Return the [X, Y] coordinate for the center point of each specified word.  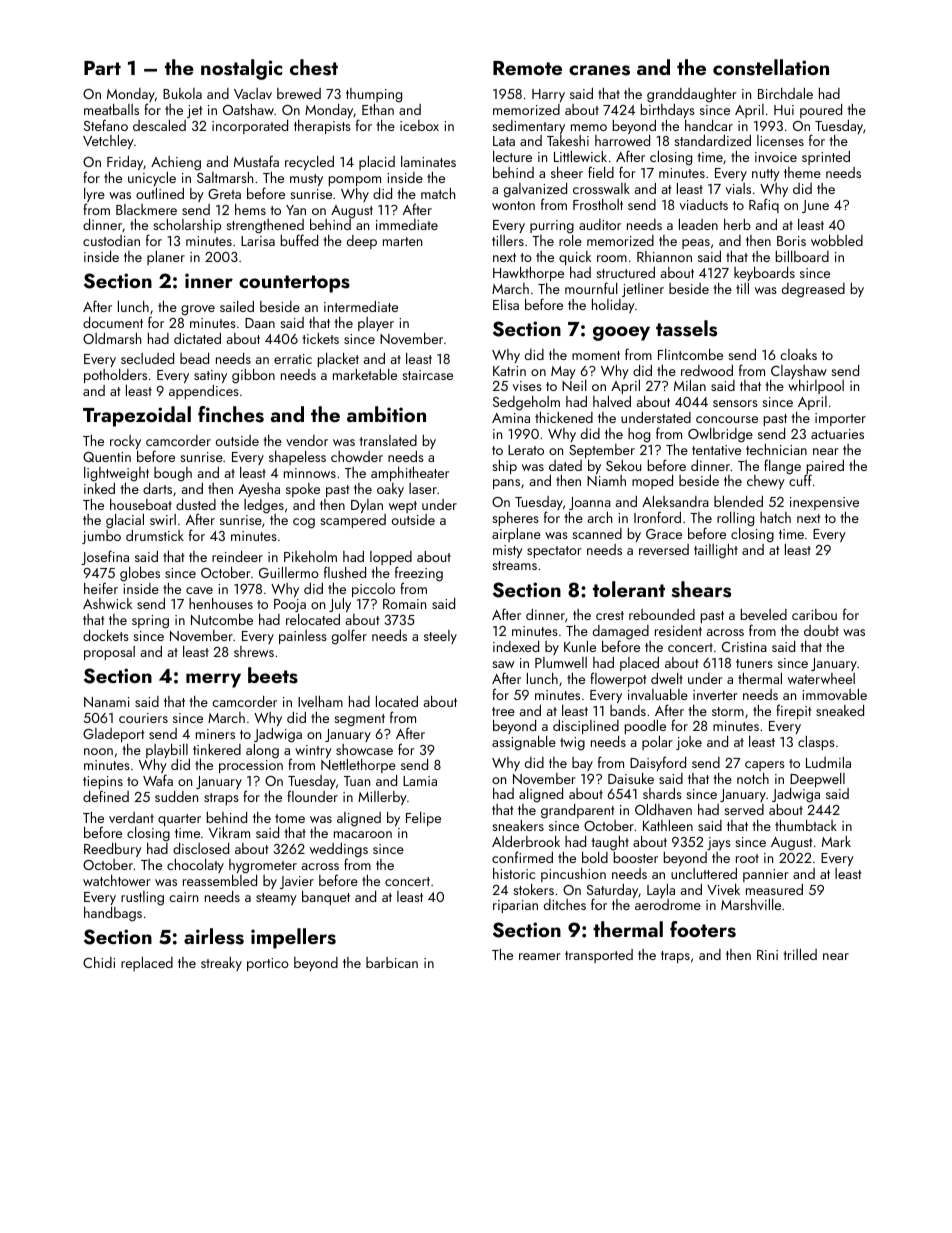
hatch [775, 517]
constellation [771, 67]
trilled [800, 954]
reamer [540, 956]
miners [215, 734]
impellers [293, 938]
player [376, 324]
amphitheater [410, 474]
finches [231, 414]
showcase [364, 749]
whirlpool [816, 387]
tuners [754, 663]
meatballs [111, 109]
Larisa [258, 241]
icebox [419, 125]
